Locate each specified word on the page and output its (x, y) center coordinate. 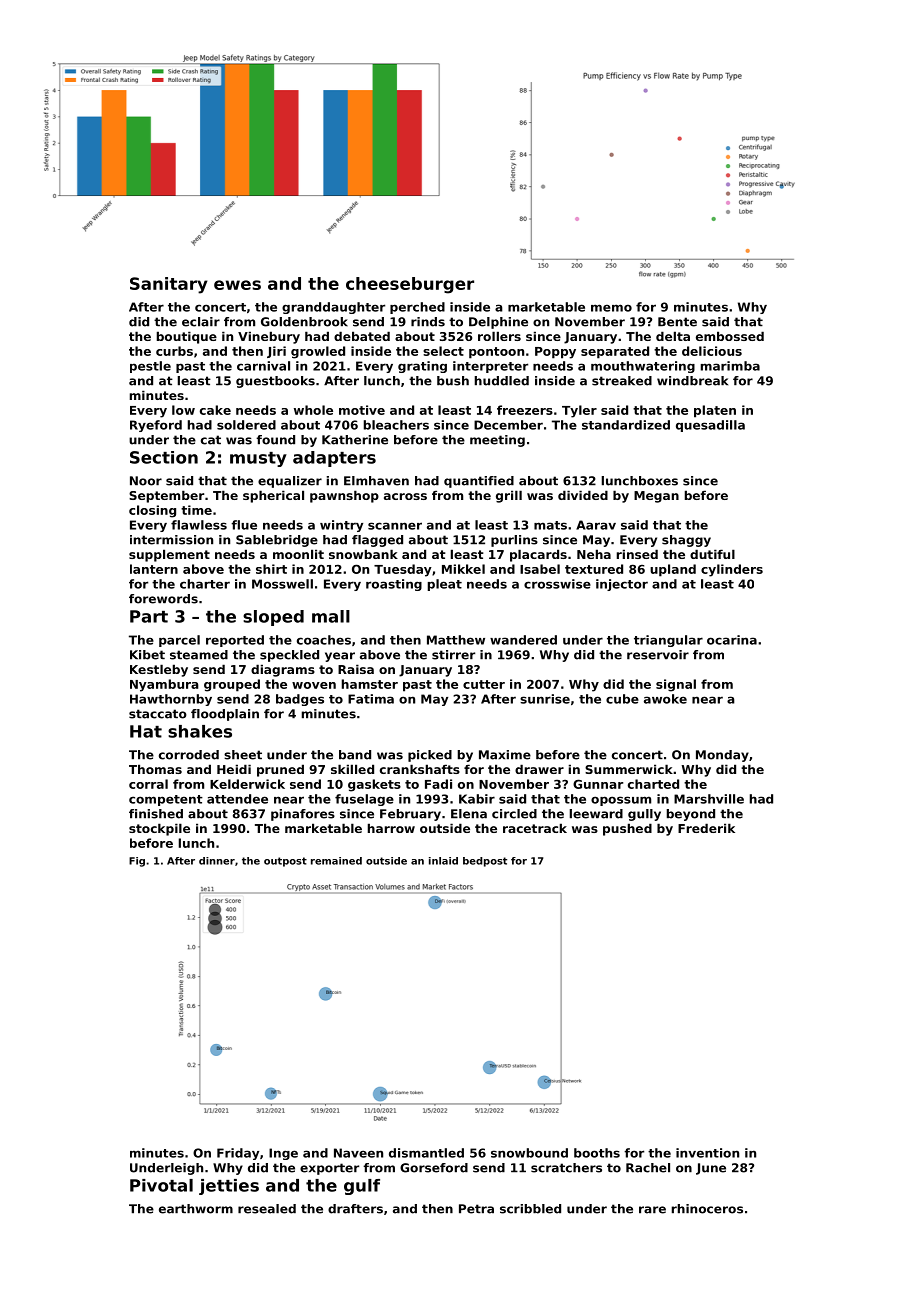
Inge (283, 1154)
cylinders (732, 570)
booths (597, 1153)
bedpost (485, 862)
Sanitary (168, 285)
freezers (525, 410)
